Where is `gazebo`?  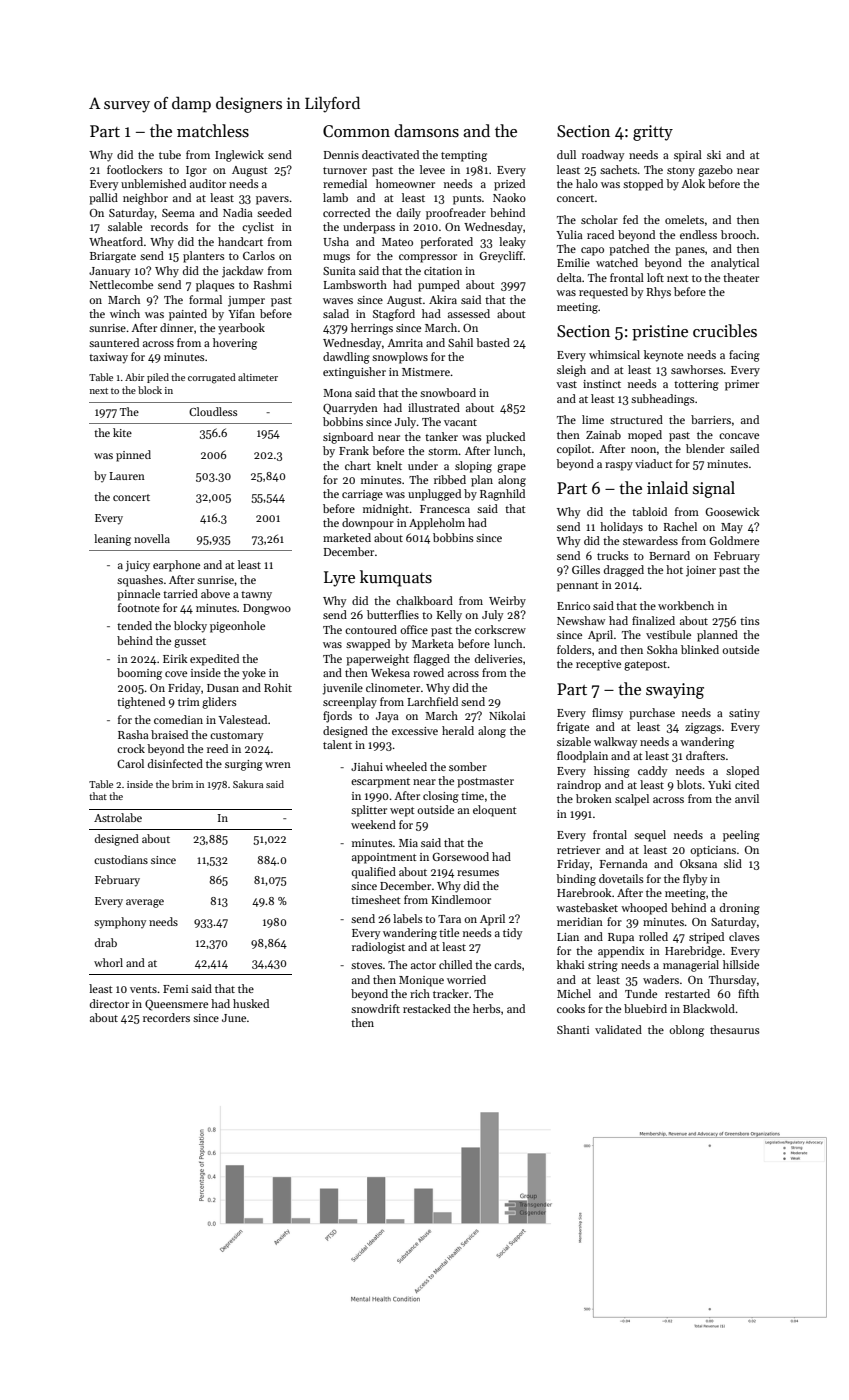
gazebo is located at coordinates (715, 171).
